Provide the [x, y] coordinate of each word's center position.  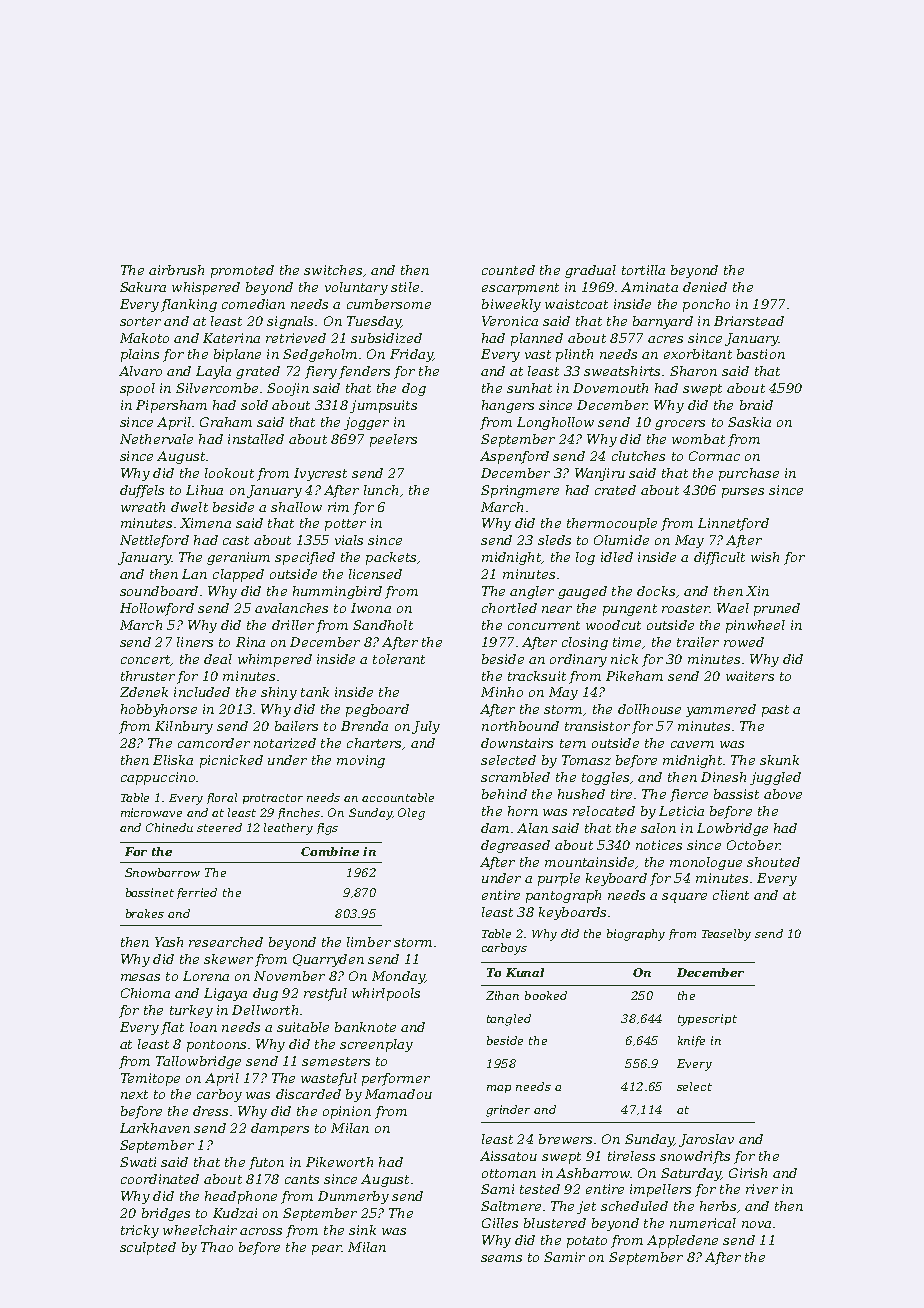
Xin [757, 591]
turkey [191, 1011]
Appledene [682, 1241]
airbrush [176, 270]
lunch [381, 490]
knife [691, 1041]
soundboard [159, 591]
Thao [217, 1247]
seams [501, 1258]
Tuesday [374, 322]
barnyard [663, 322]
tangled [509, 1020]
